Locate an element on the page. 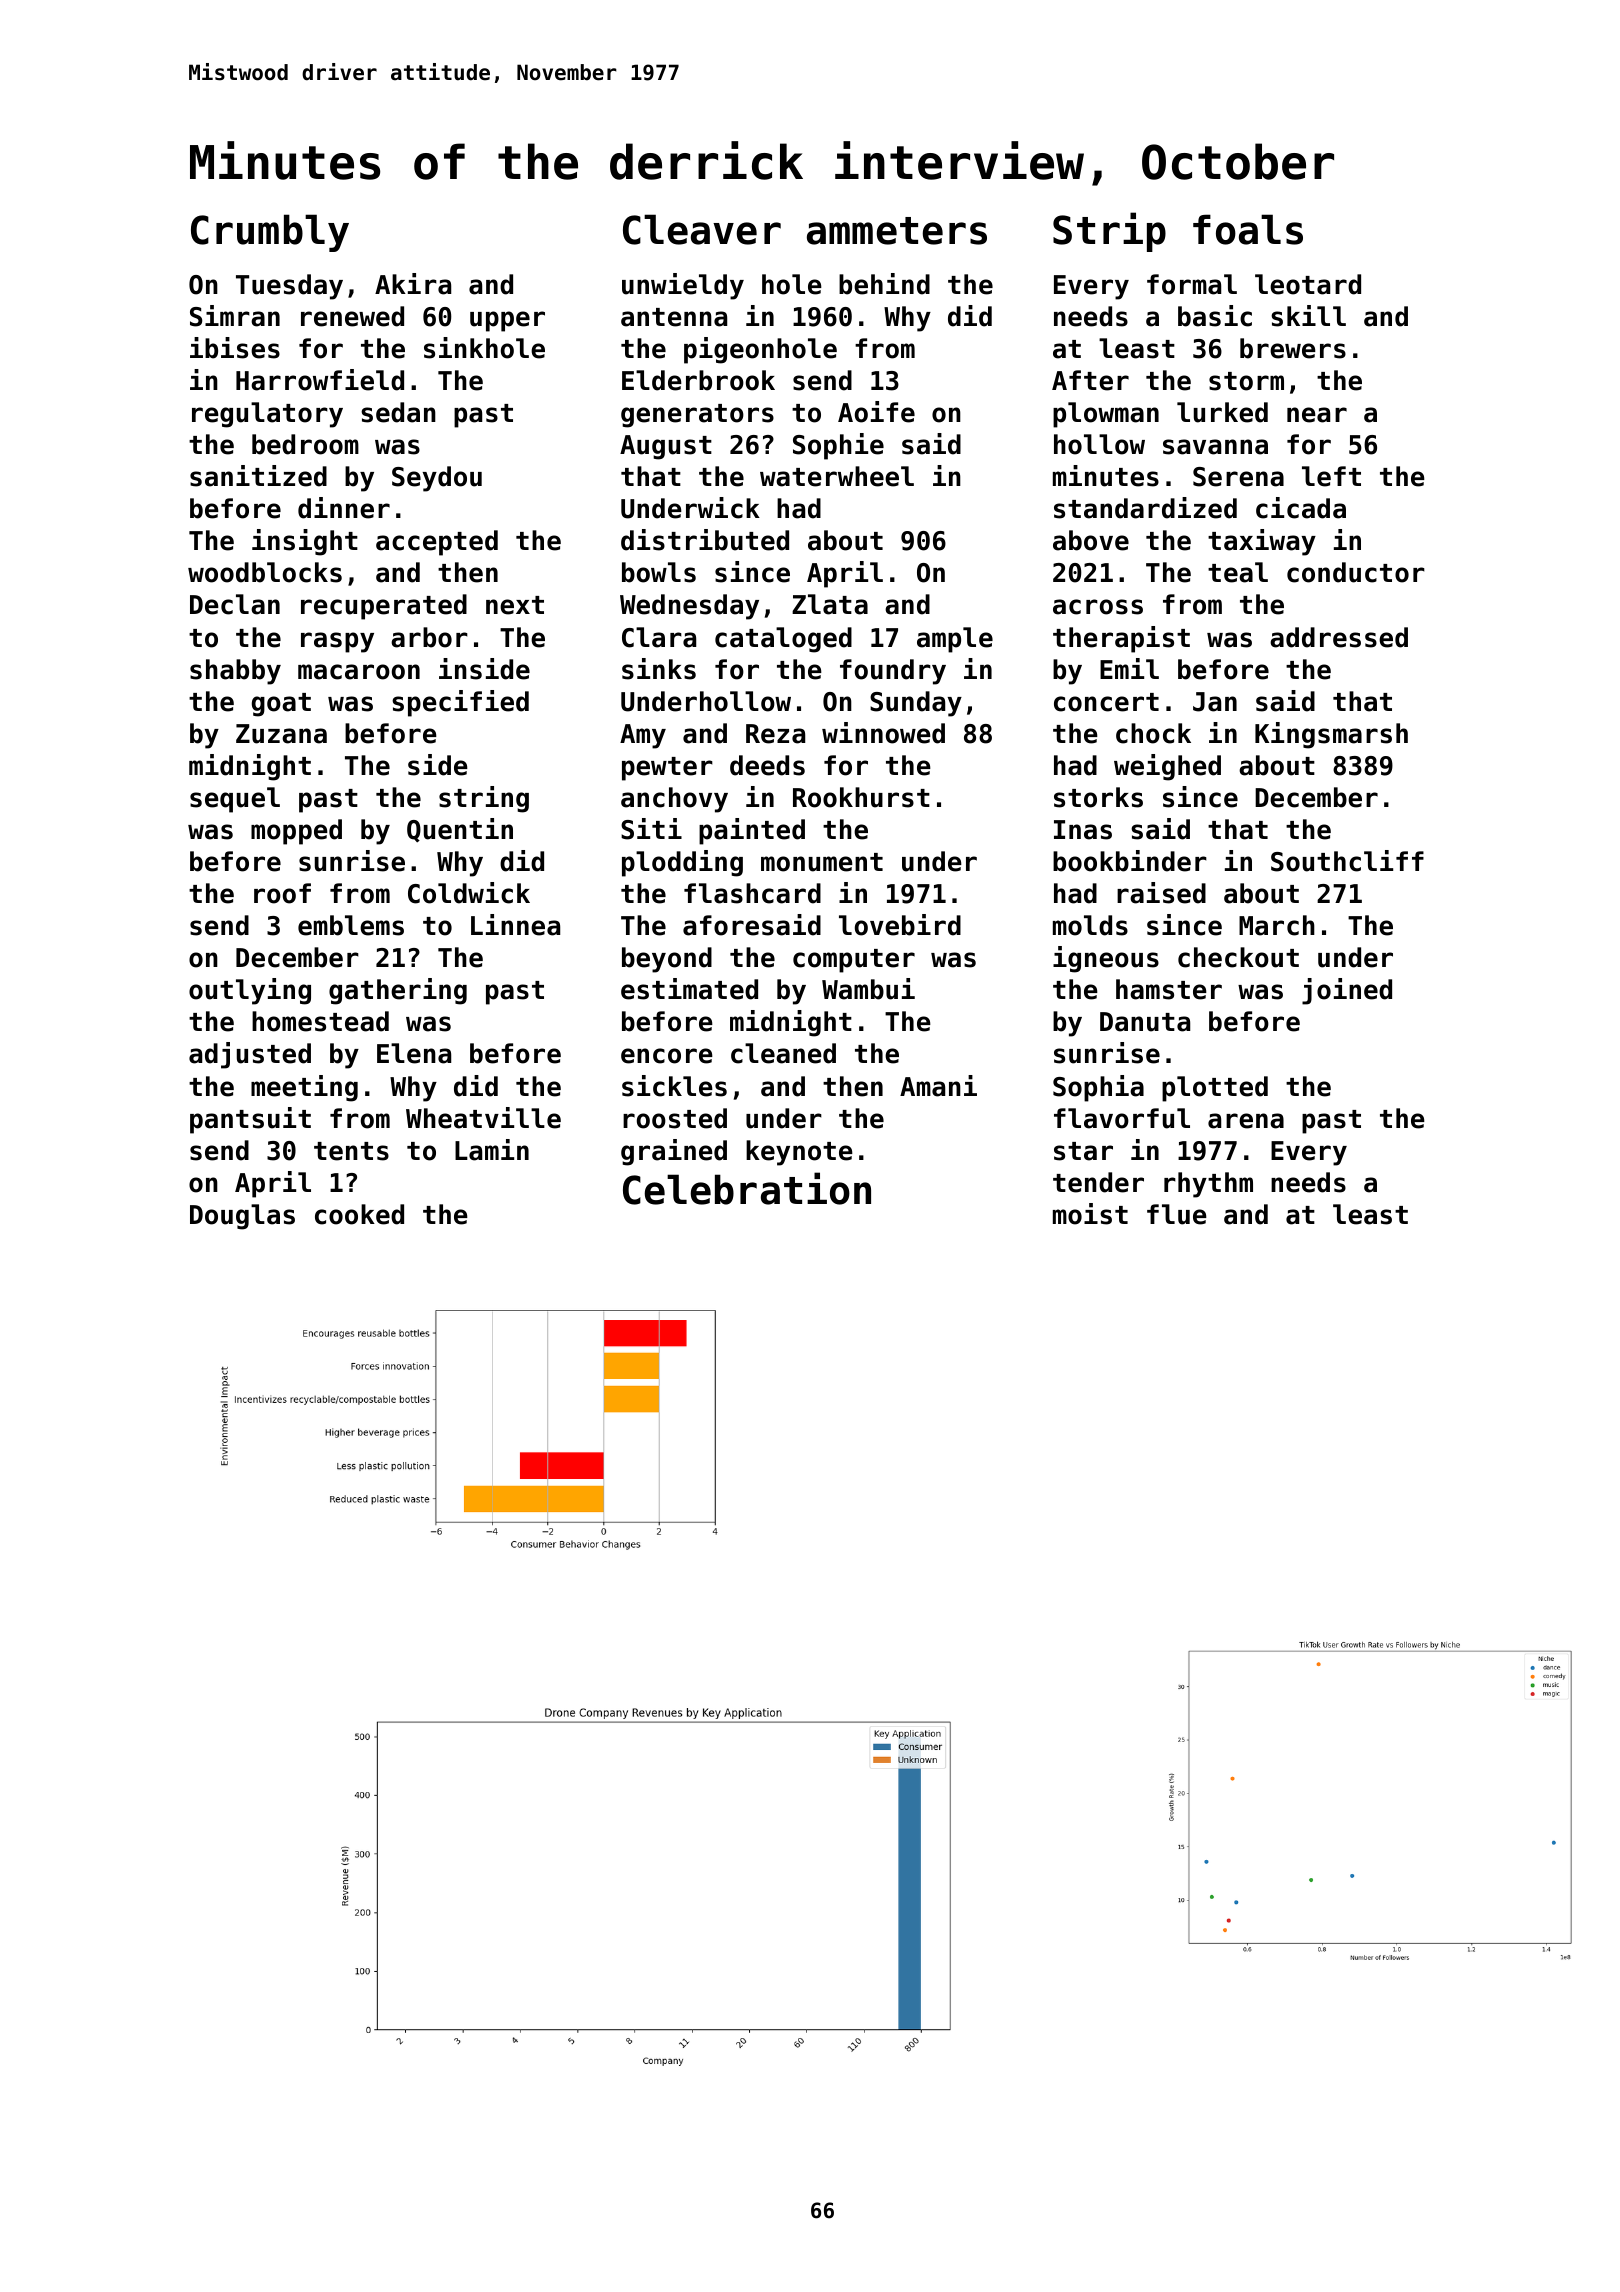  unwieldy is located at coordinates (683, 286).
